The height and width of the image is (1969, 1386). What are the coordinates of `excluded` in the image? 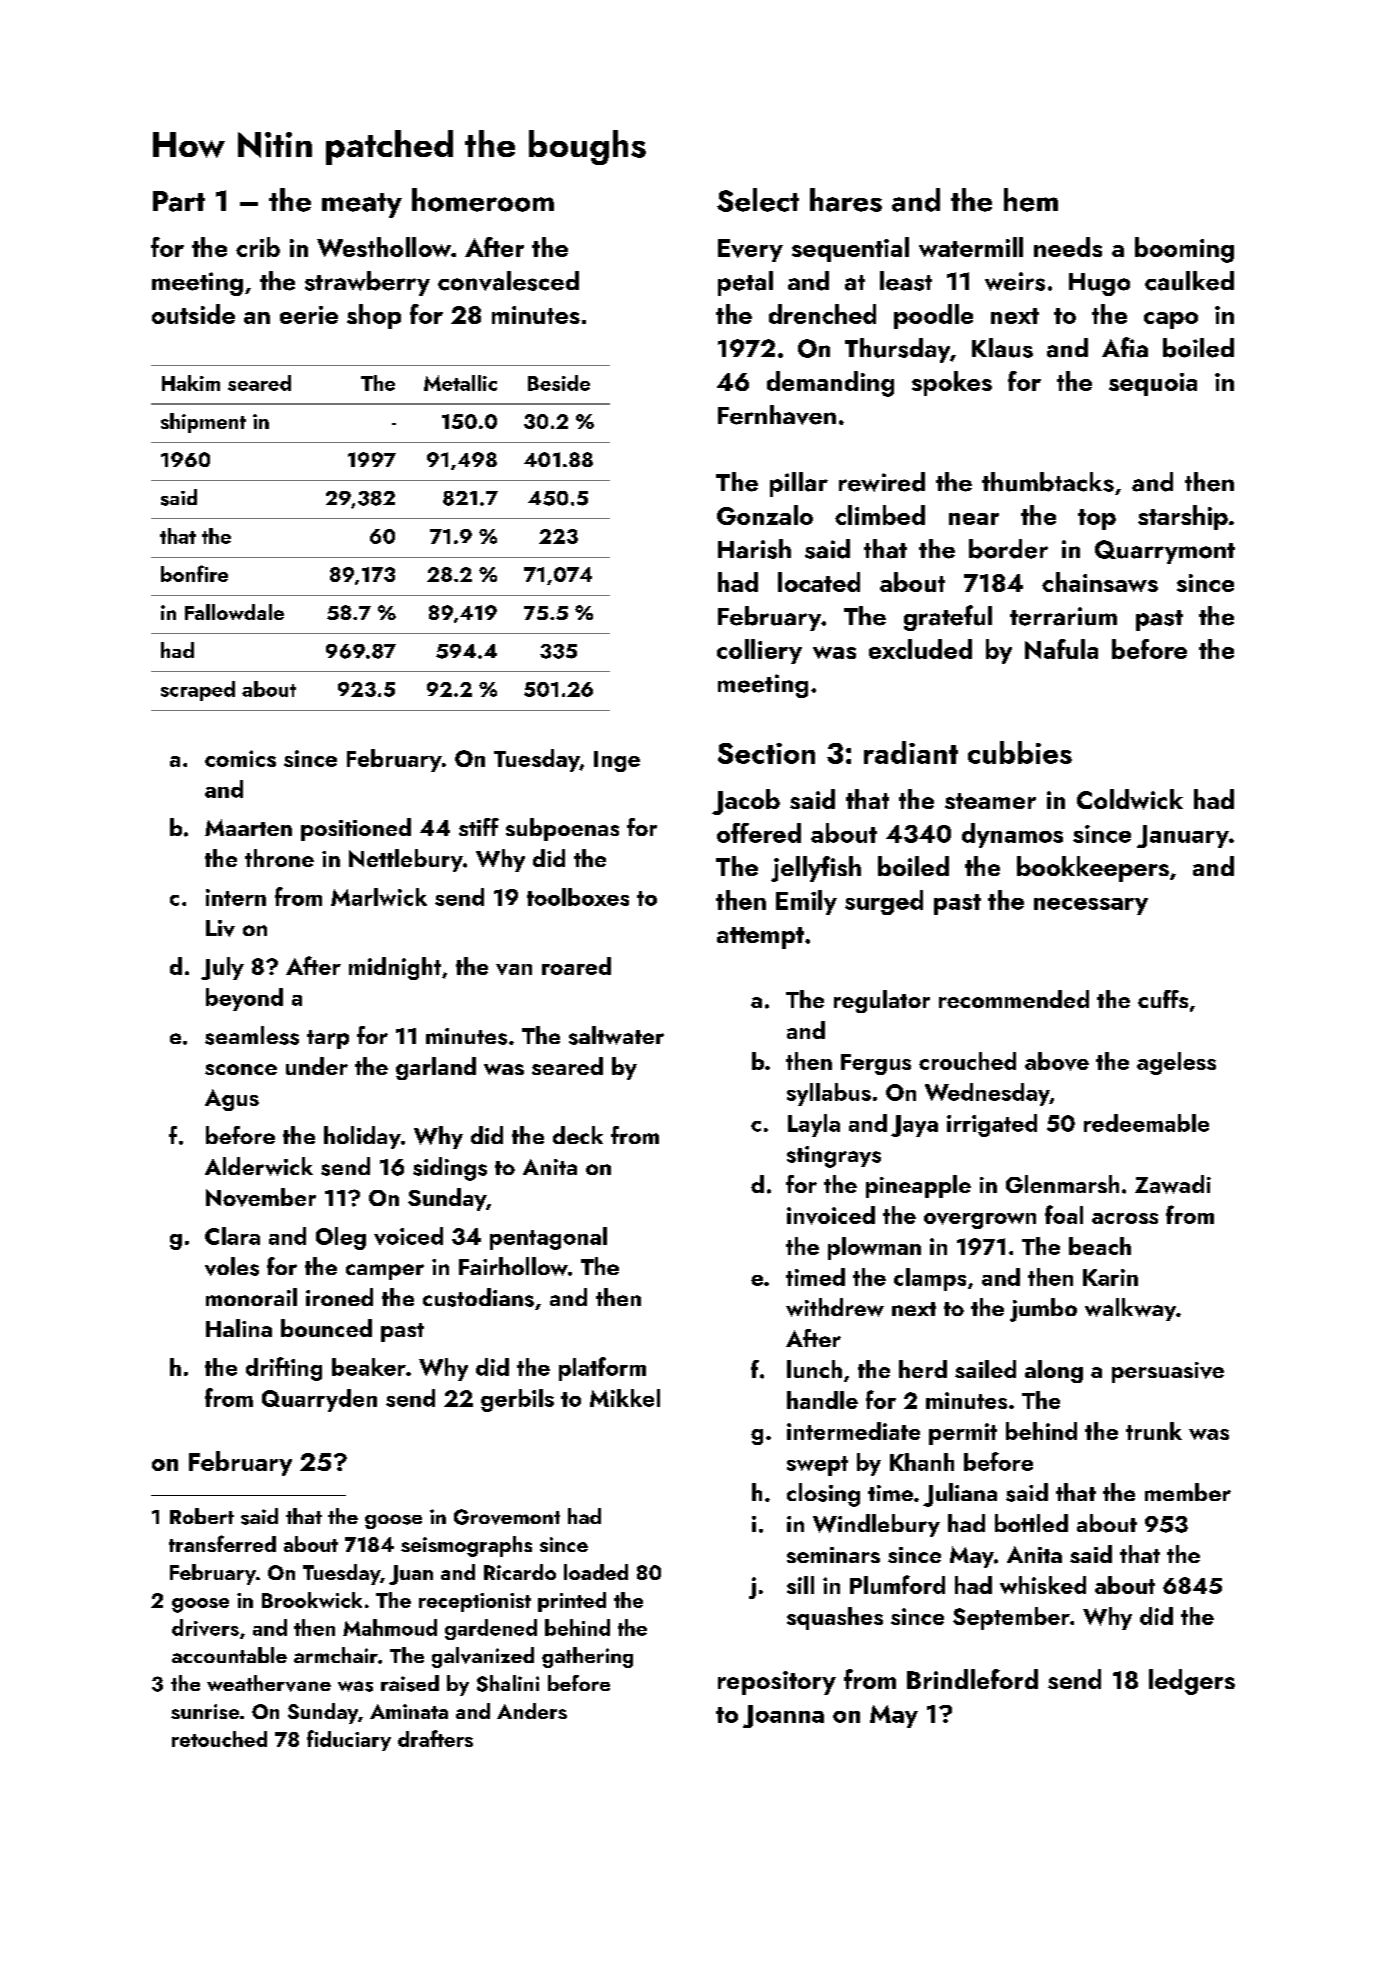 It's located at (920, 649).
